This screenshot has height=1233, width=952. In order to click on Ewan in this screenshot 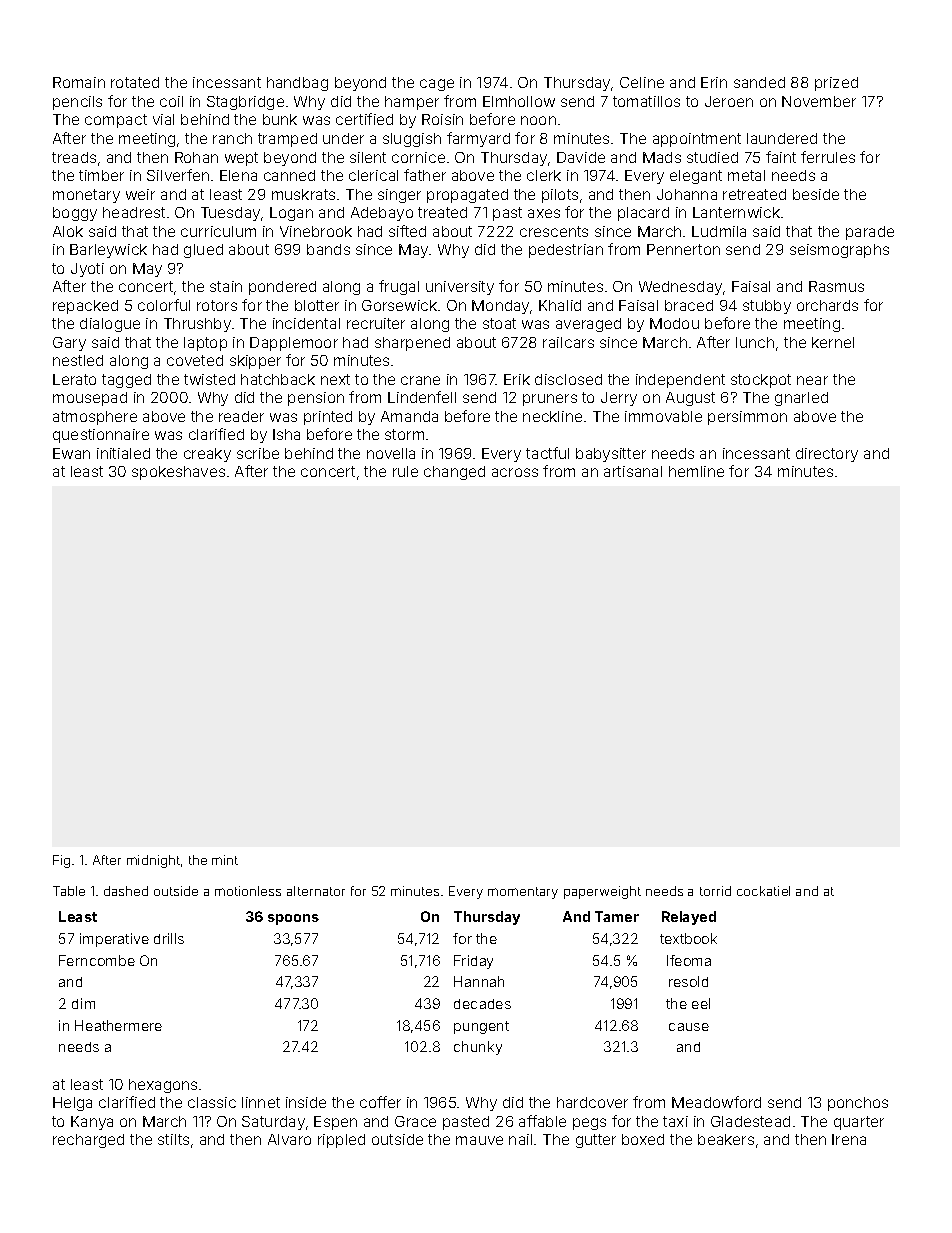, I will do `click(71, 453)`.
